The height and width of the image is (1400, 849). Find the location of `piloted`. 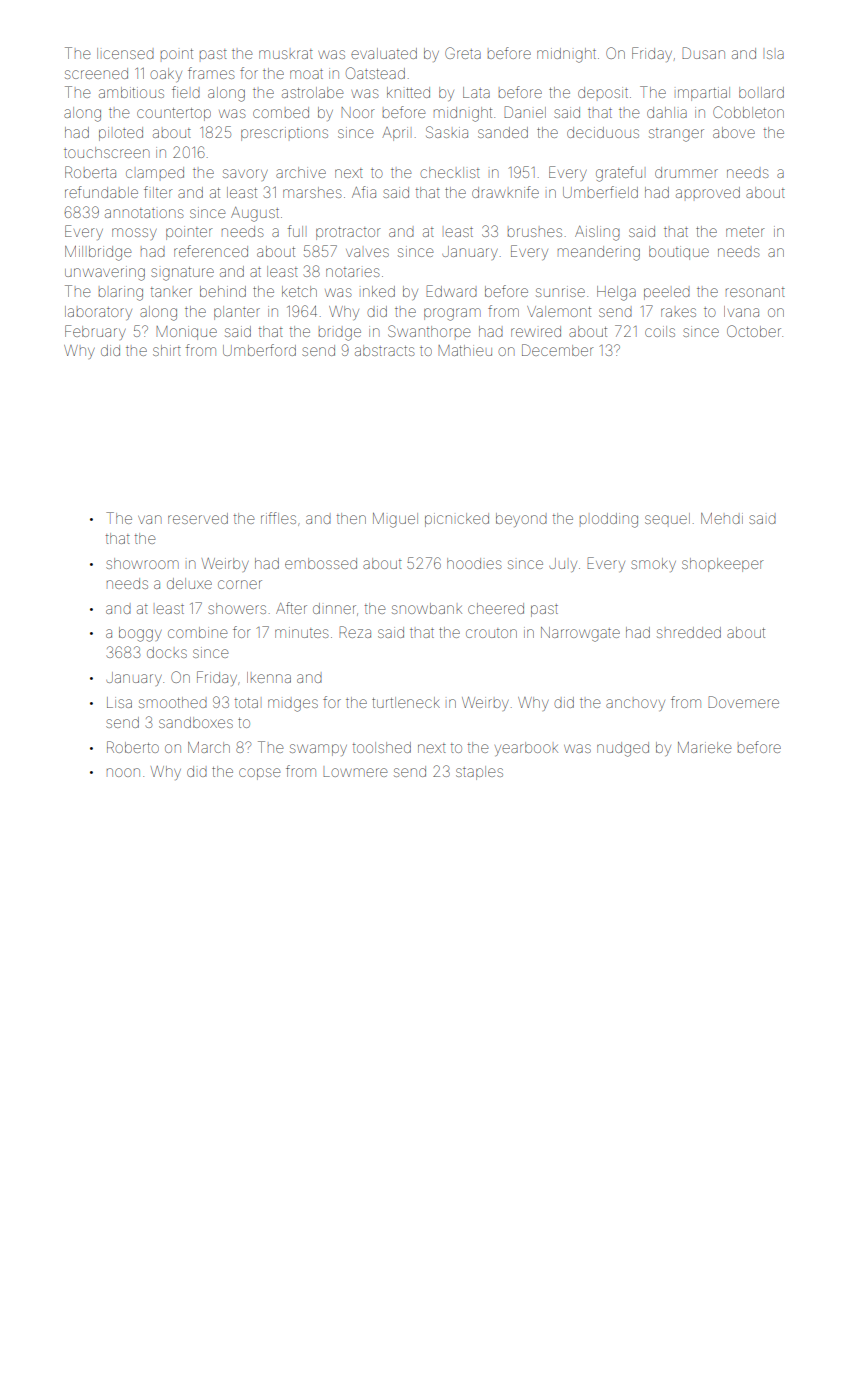

piloted is located at coordinates (121, 134).
